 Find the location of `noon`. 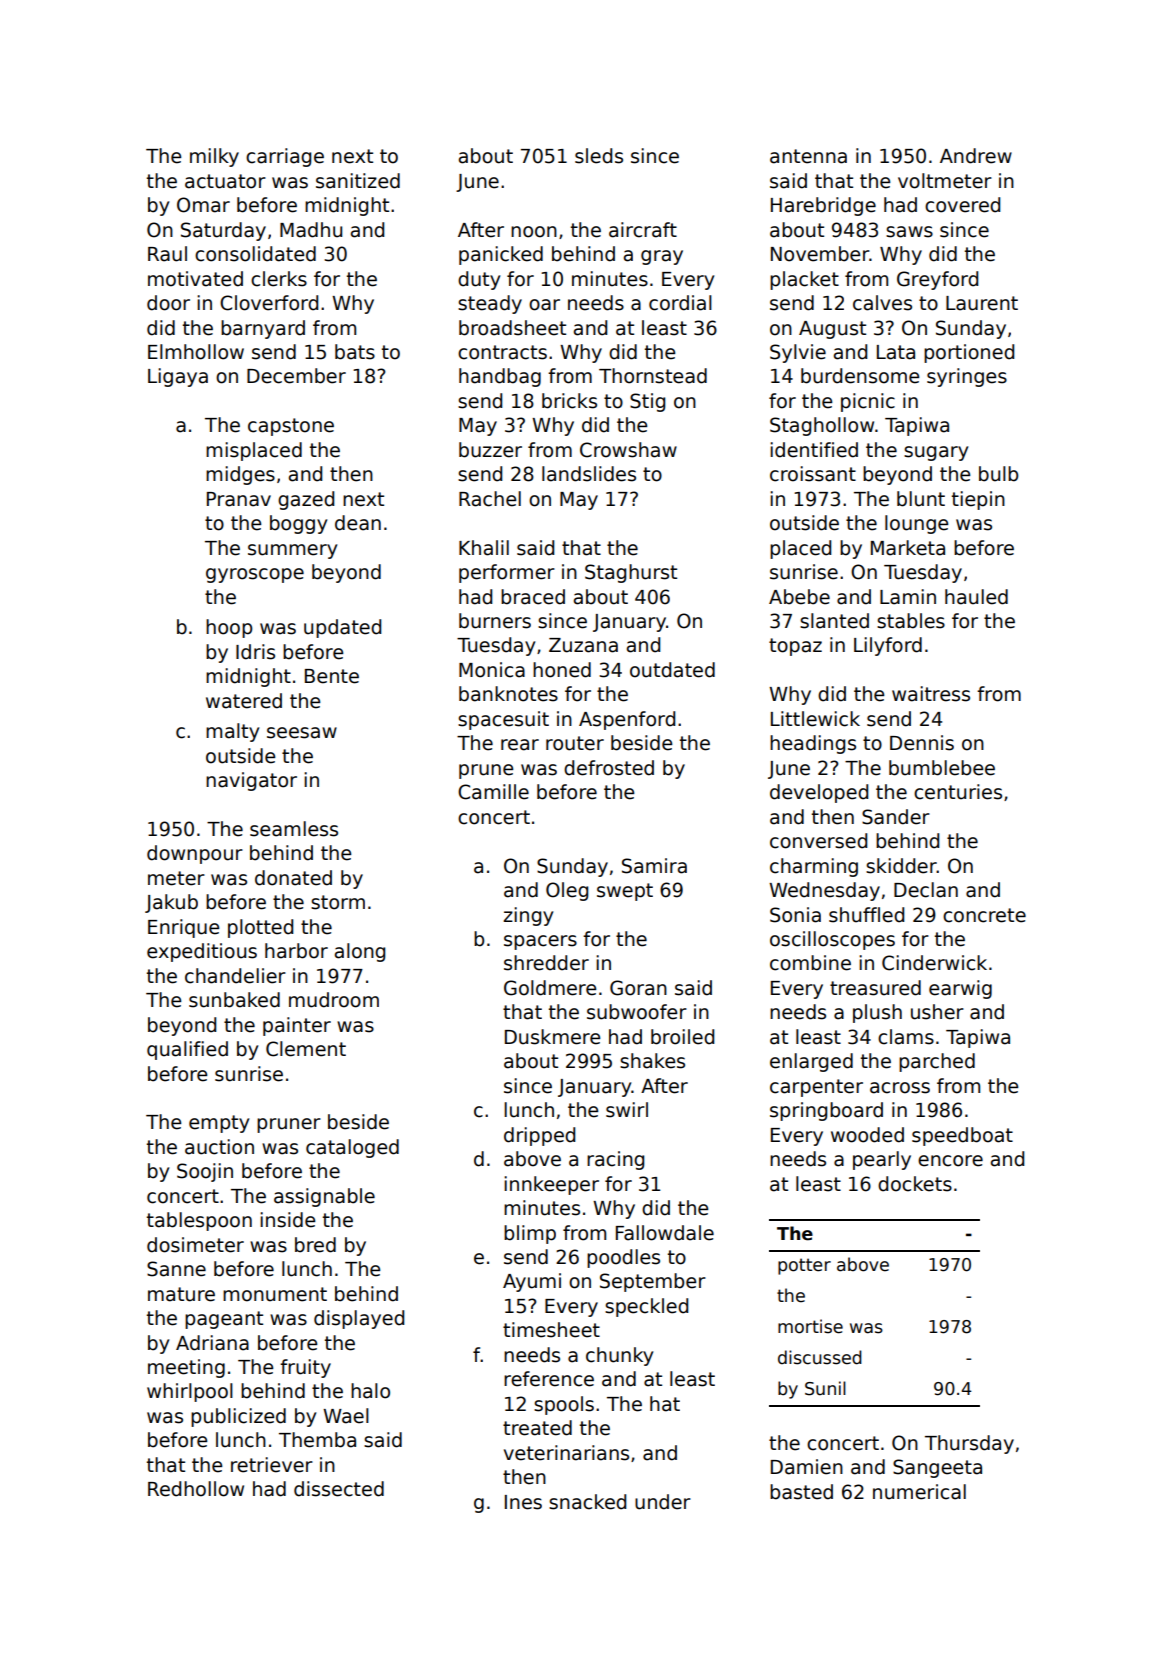

noon is located at coordinates (534, 232).
